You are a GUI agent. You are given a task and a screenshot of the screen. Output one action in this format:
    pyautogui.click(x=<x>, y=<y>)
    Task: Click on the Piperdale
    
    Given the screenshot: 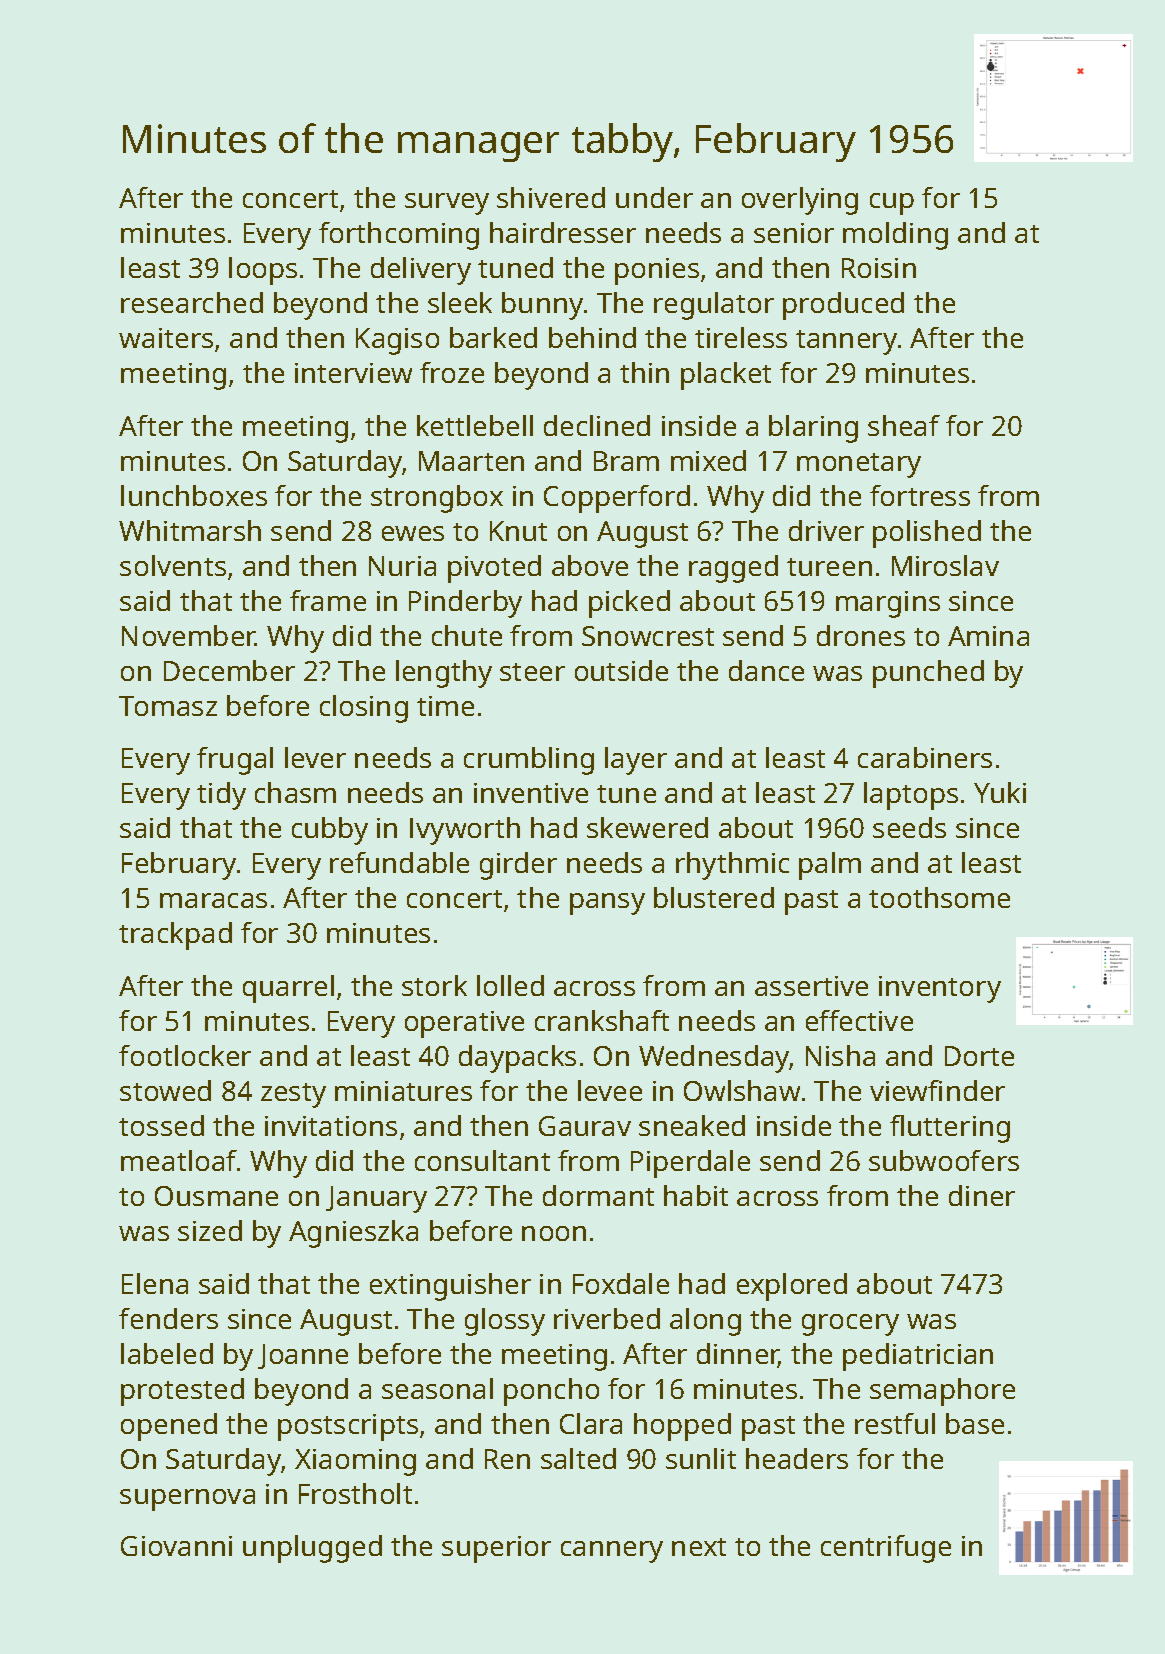 What is the action you would take?
    pyautogui.click(x=690, y=1164)
